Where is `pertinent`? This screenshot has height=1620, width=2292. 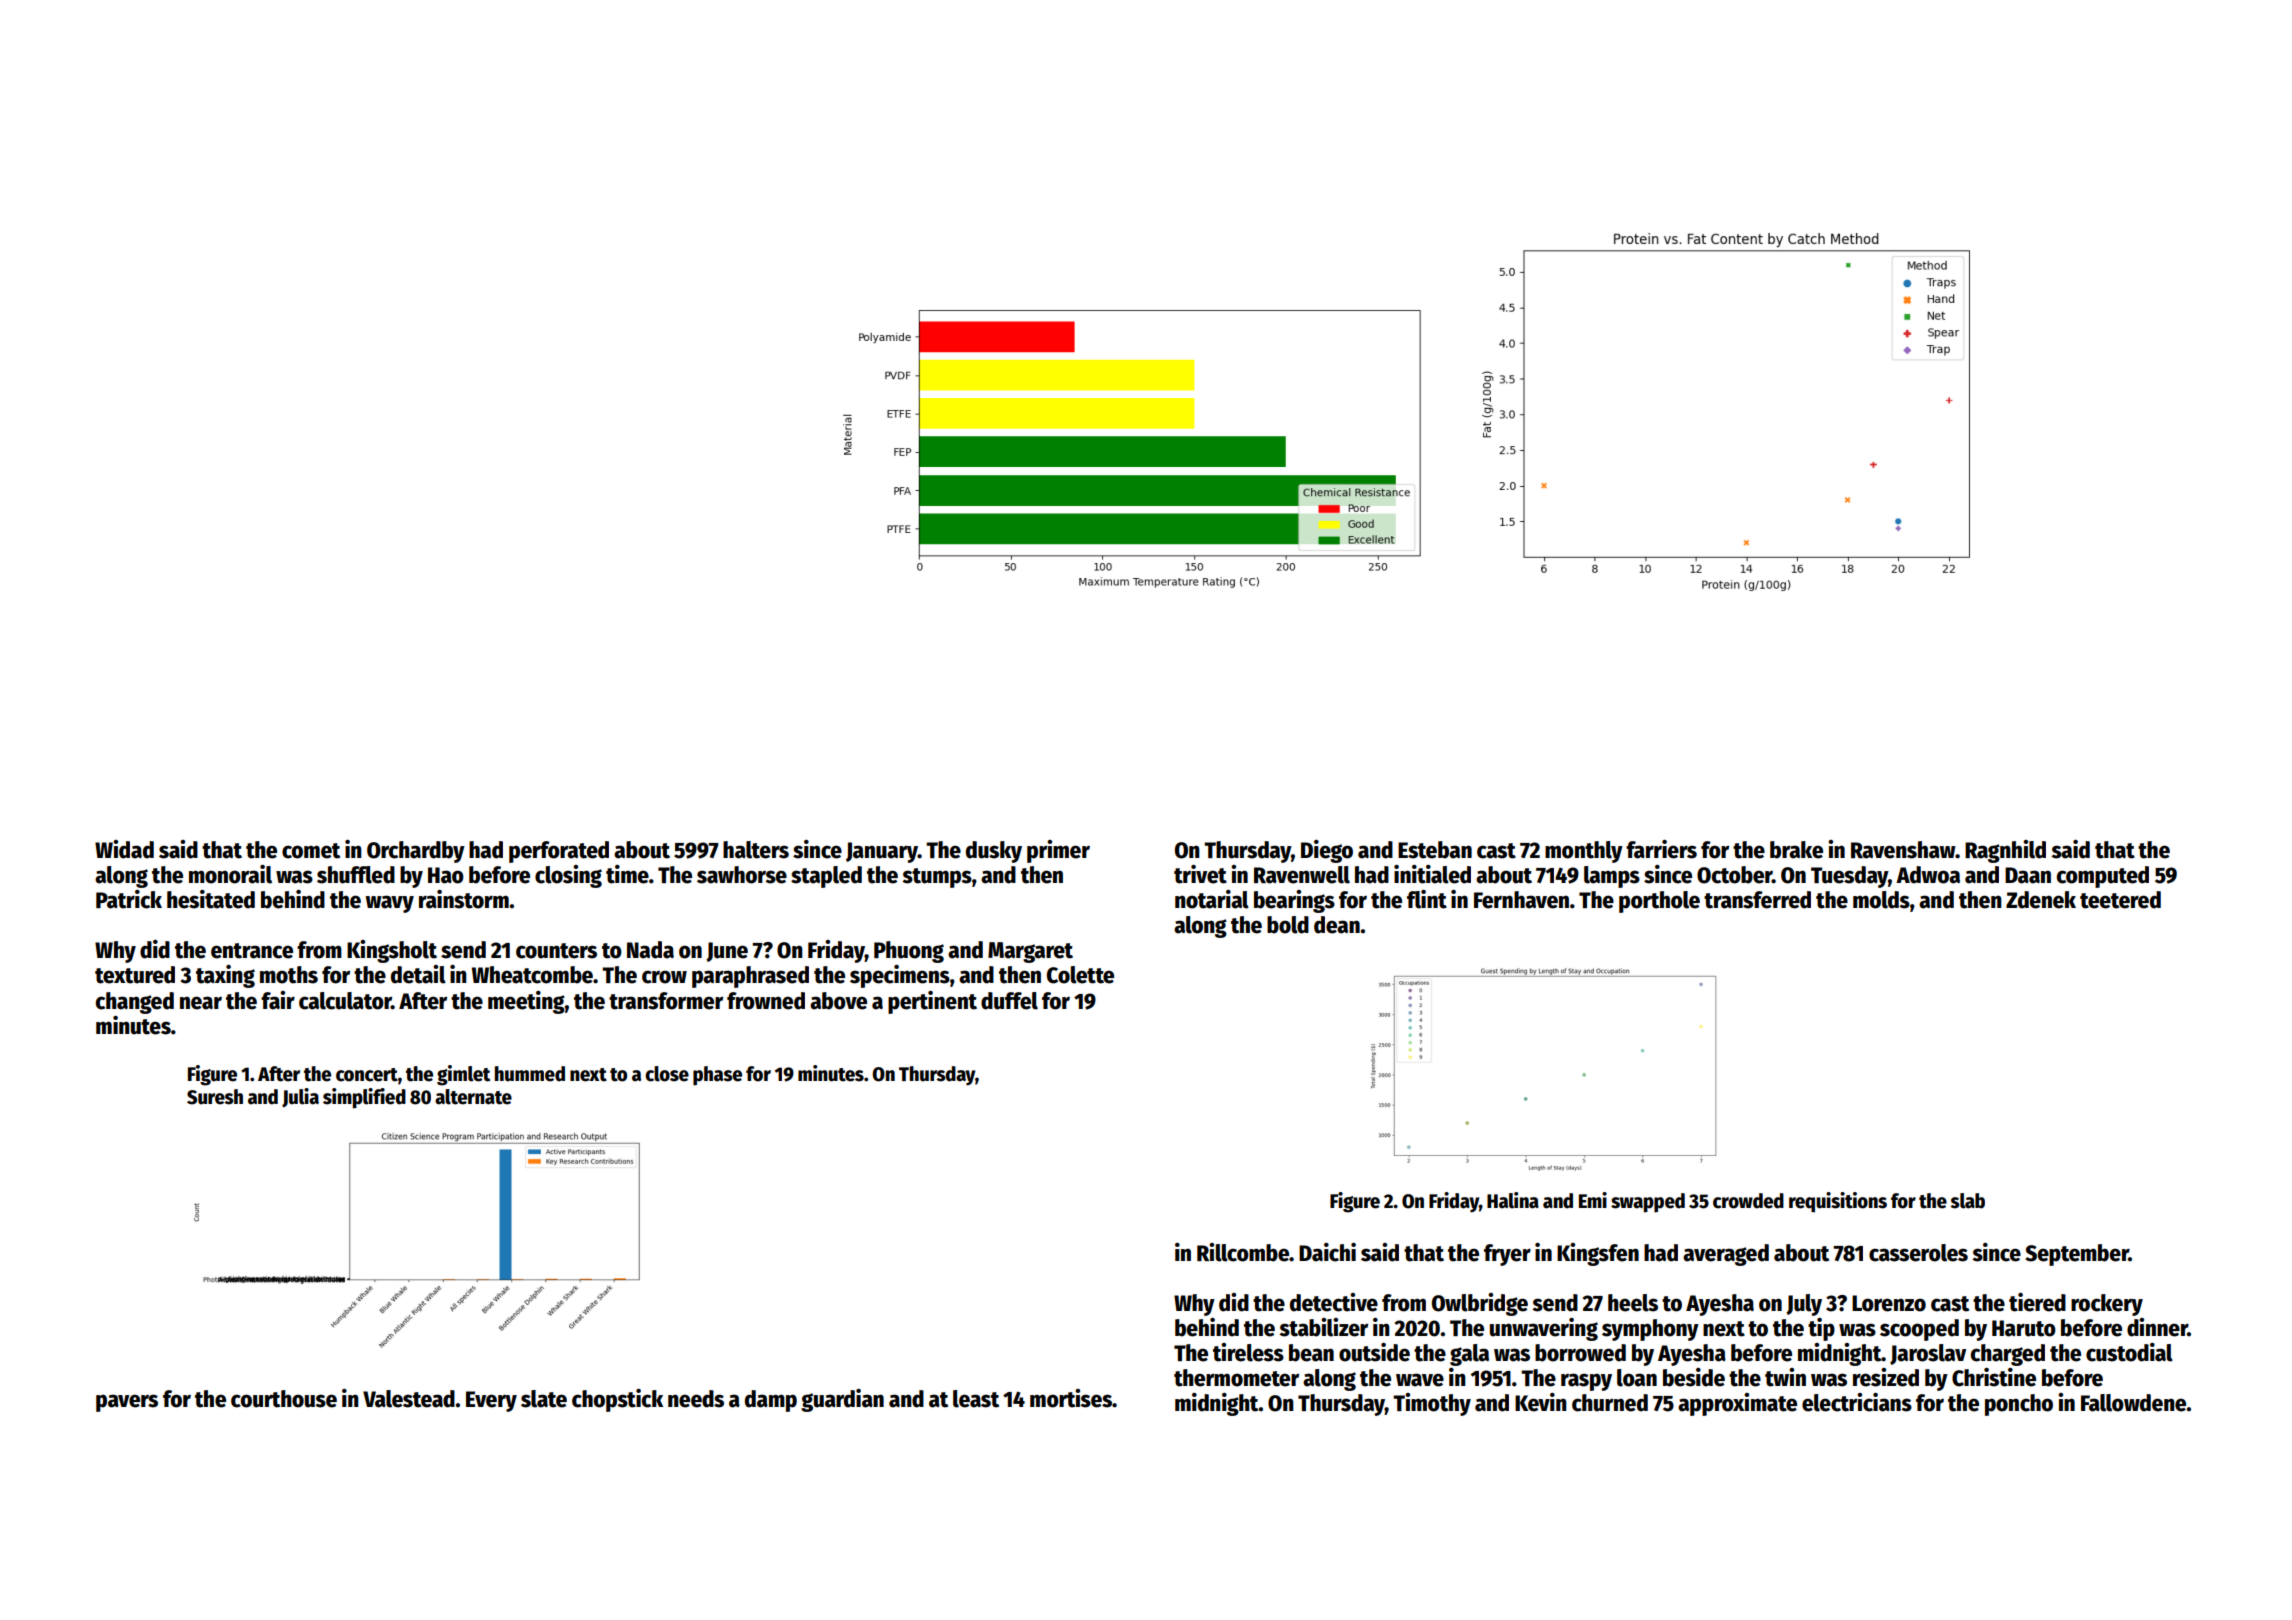 pertinent is located at coordinates (932, 1002).
